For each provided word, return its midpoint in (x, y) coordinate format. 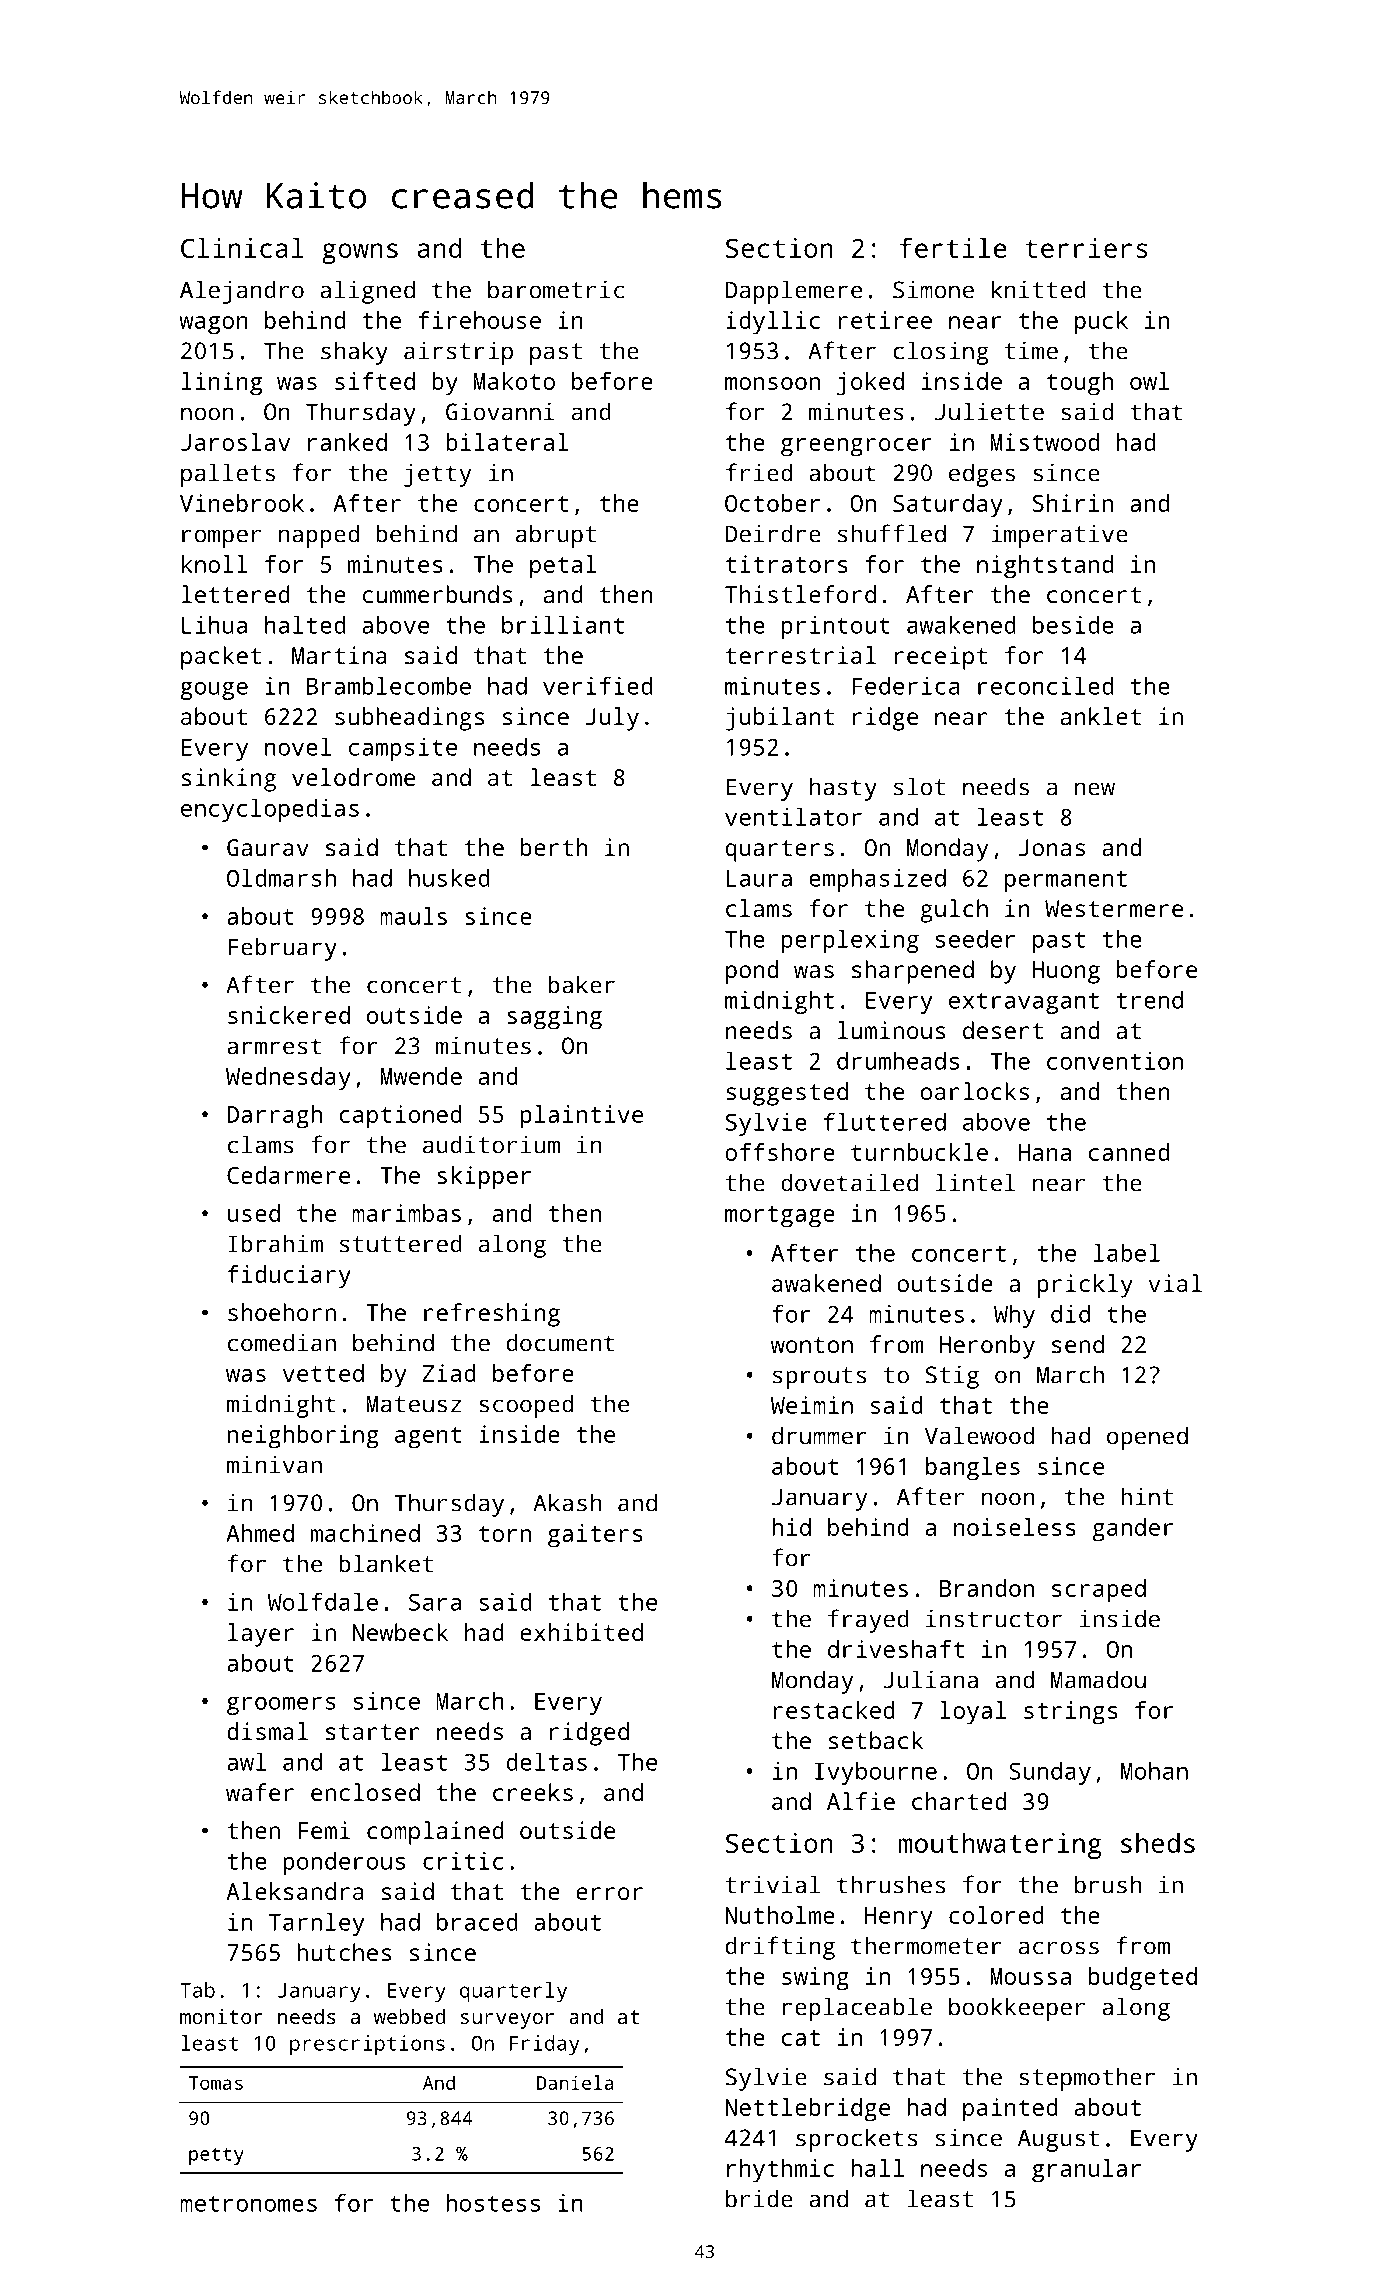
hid (791, 1527)
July (612, 719)
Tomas (216, 2083)
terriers (1086, 248)
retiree (885, 320)
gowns (360, 253)
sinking (229, 780)
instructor (994, 1618)
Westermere (1114, 908)
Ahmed (260, 1533)
